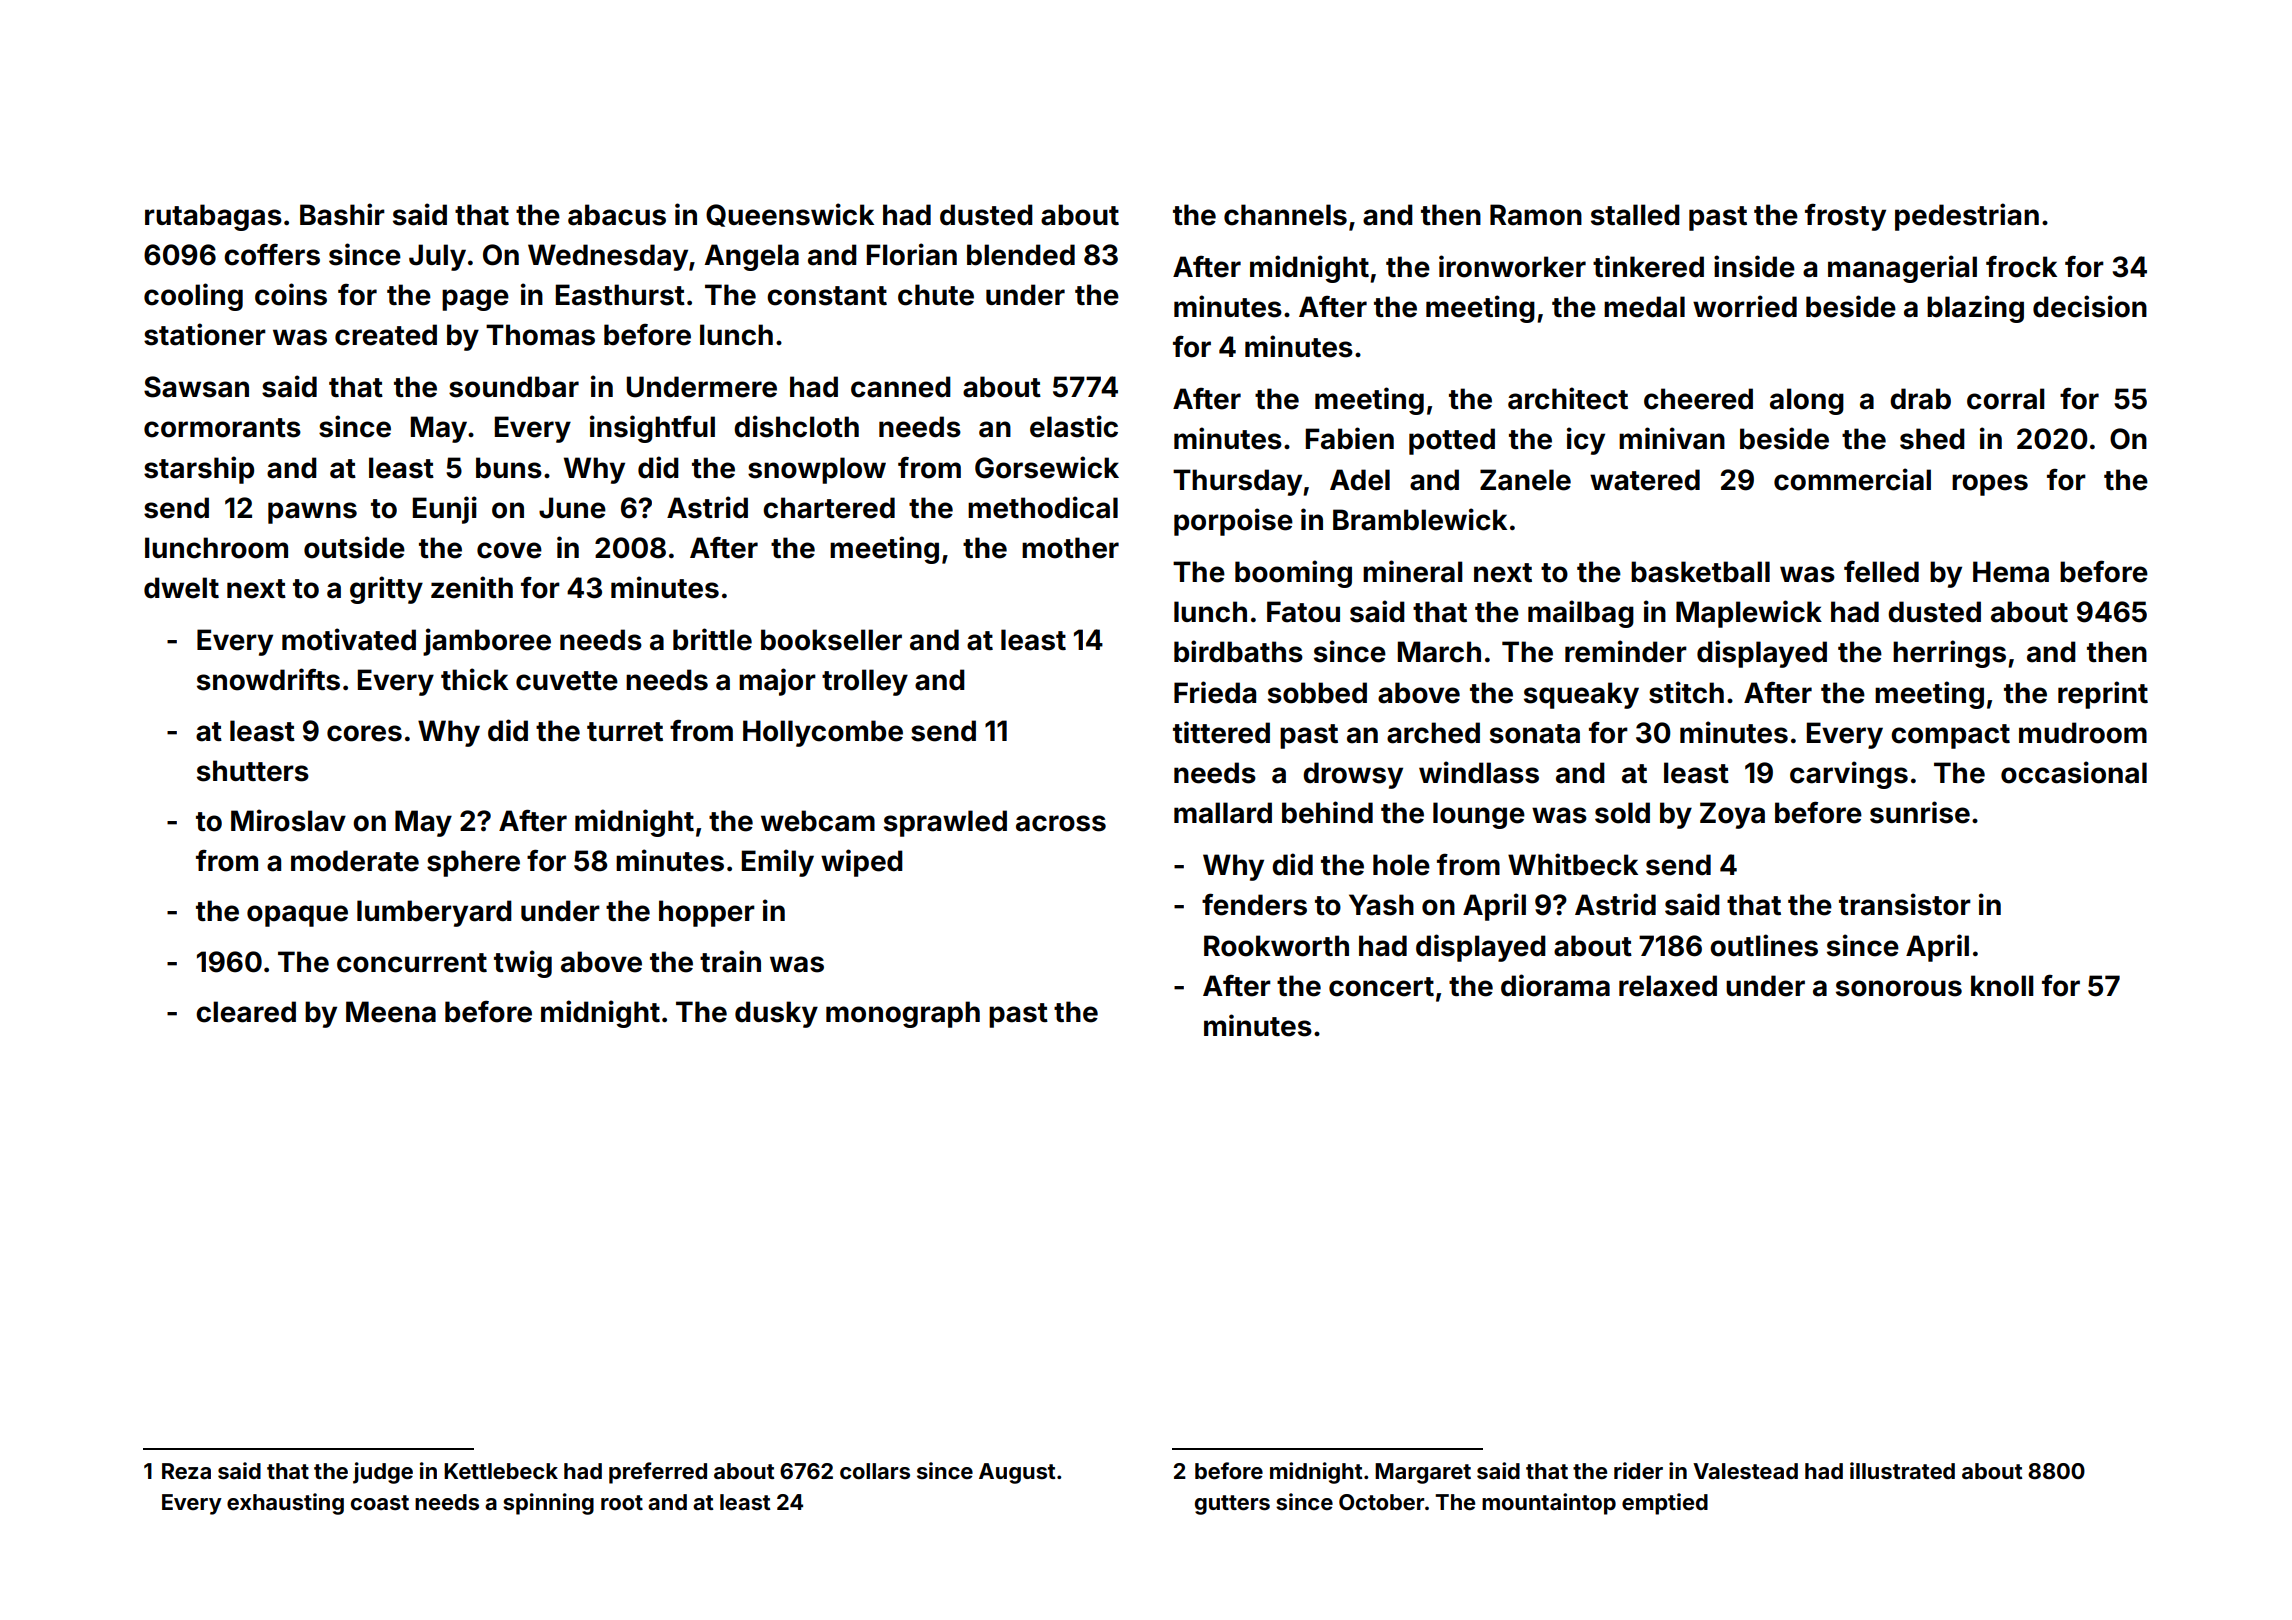 The width and height of the screenshot is (2292, 1620). I want to click on transistor, so click(1905, 904).
